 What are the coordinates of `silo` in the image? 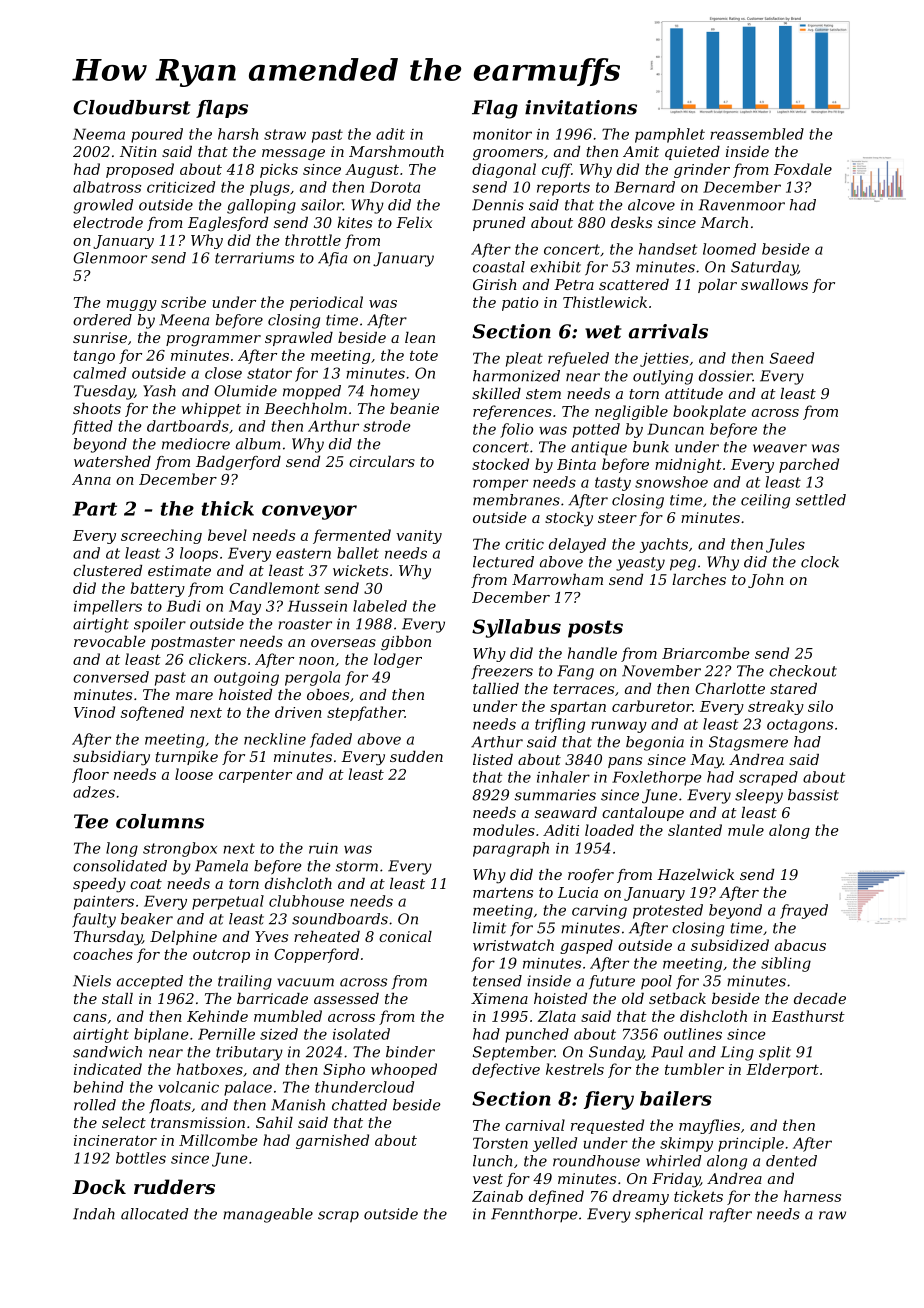 It's located at (820, 706).
